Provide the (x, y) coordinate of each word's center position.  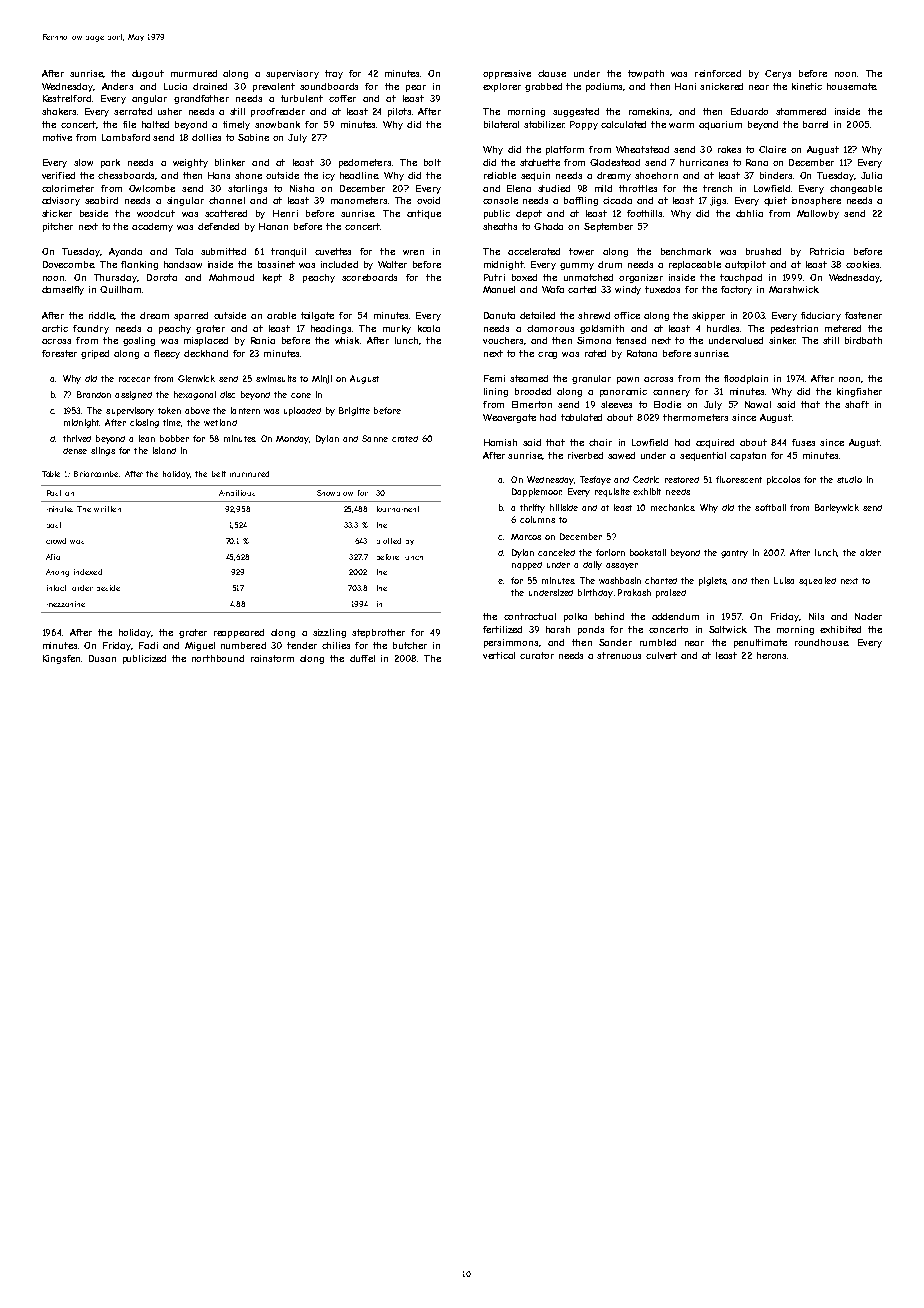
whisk (347, 340)
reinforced (718, 73)
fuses (803, 442)
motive (57, 137)
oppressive (507, 74)
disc (227, 394)
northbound (218, 658)
